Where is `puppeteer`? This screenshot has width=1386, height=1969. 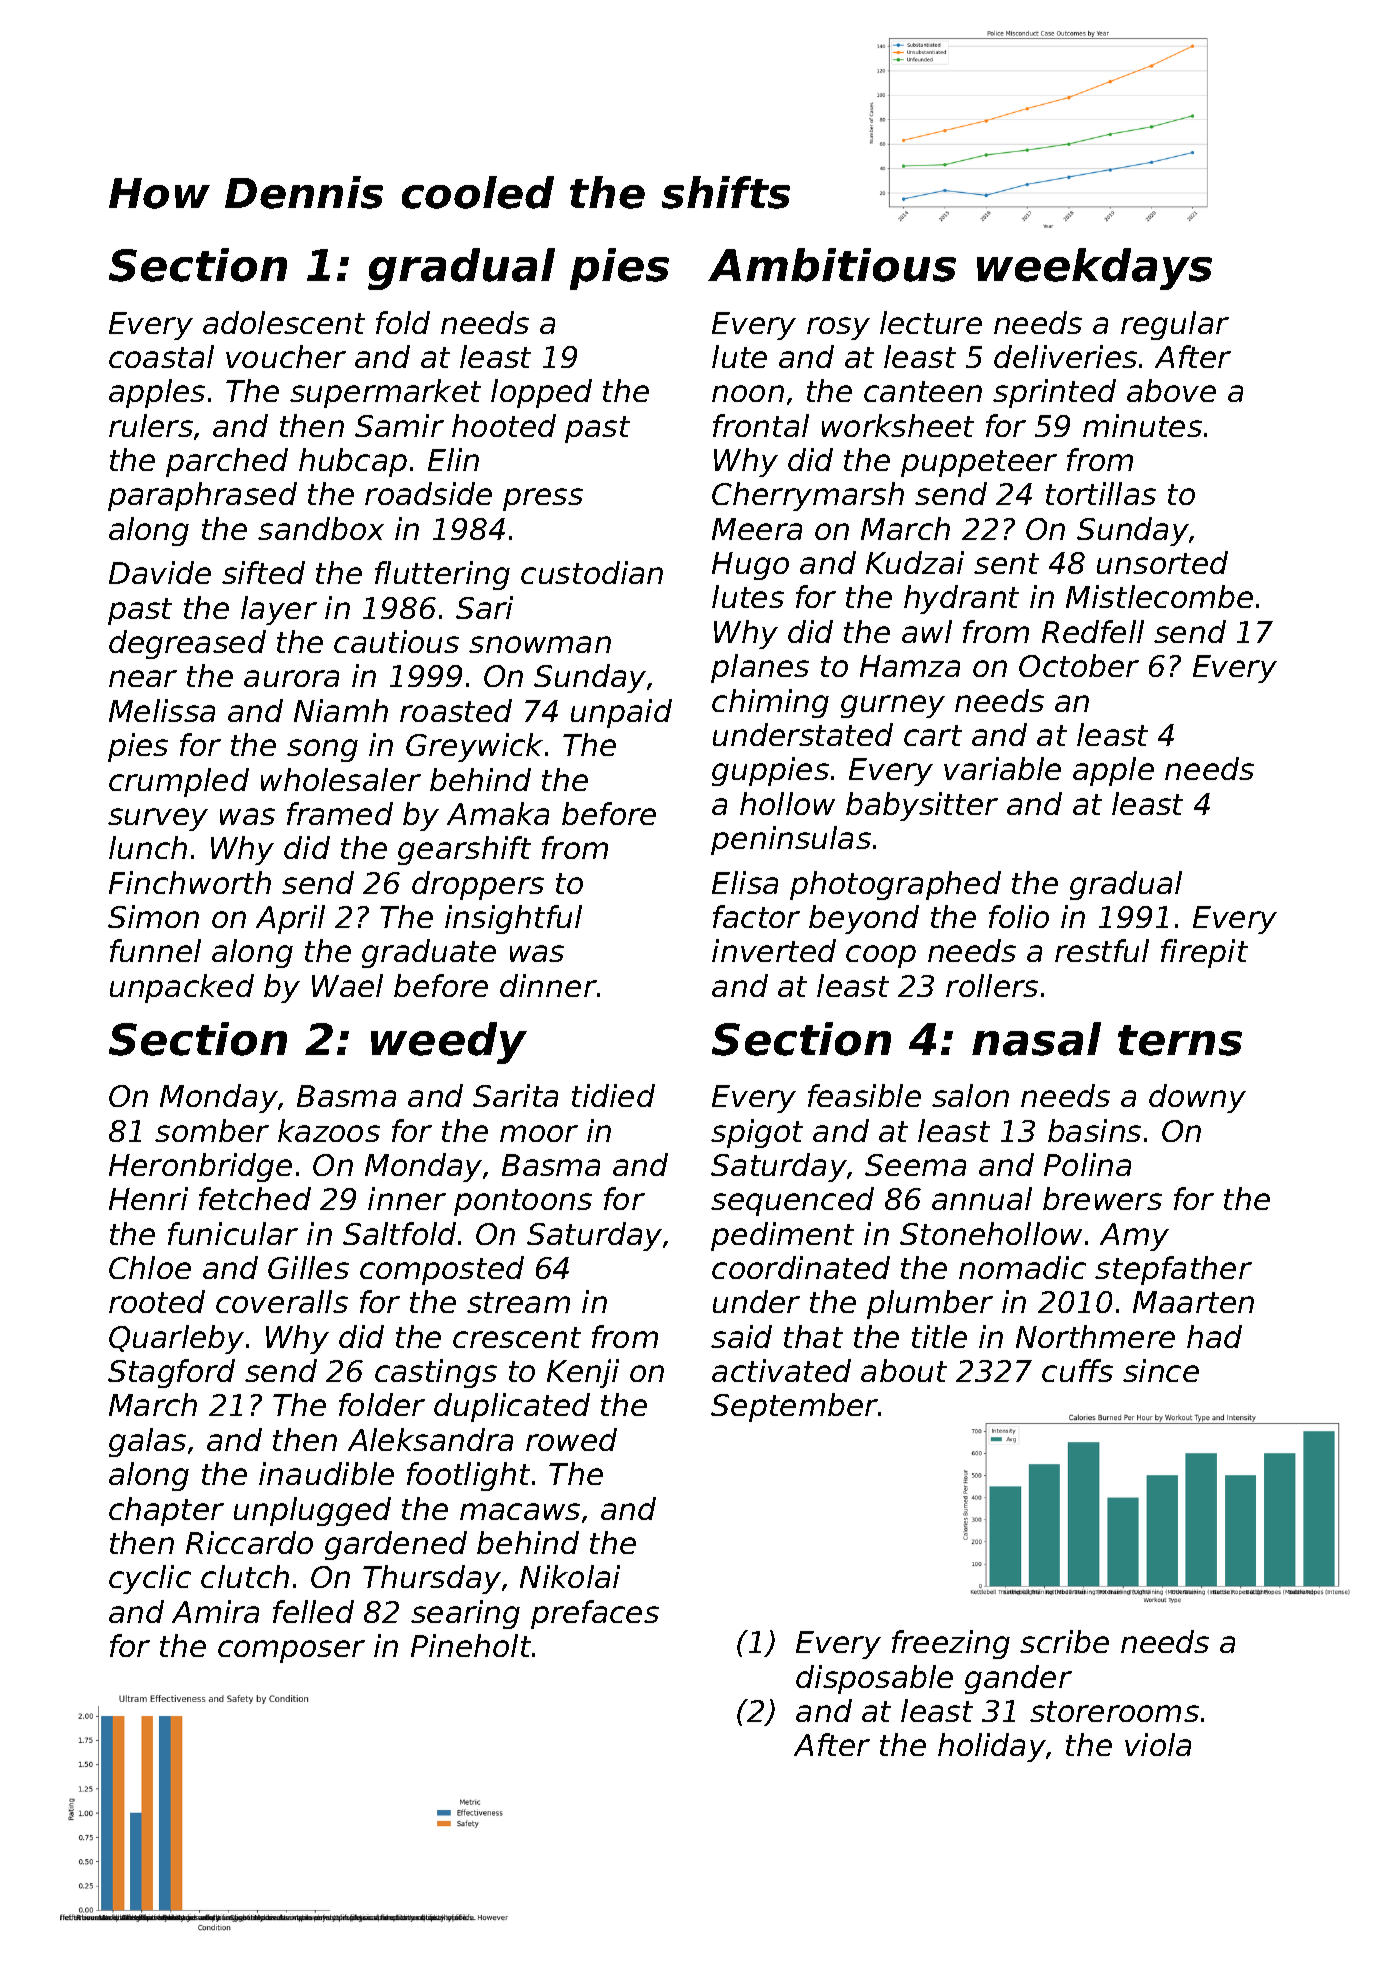 puppeteer is located at coordinates (979, 463).
